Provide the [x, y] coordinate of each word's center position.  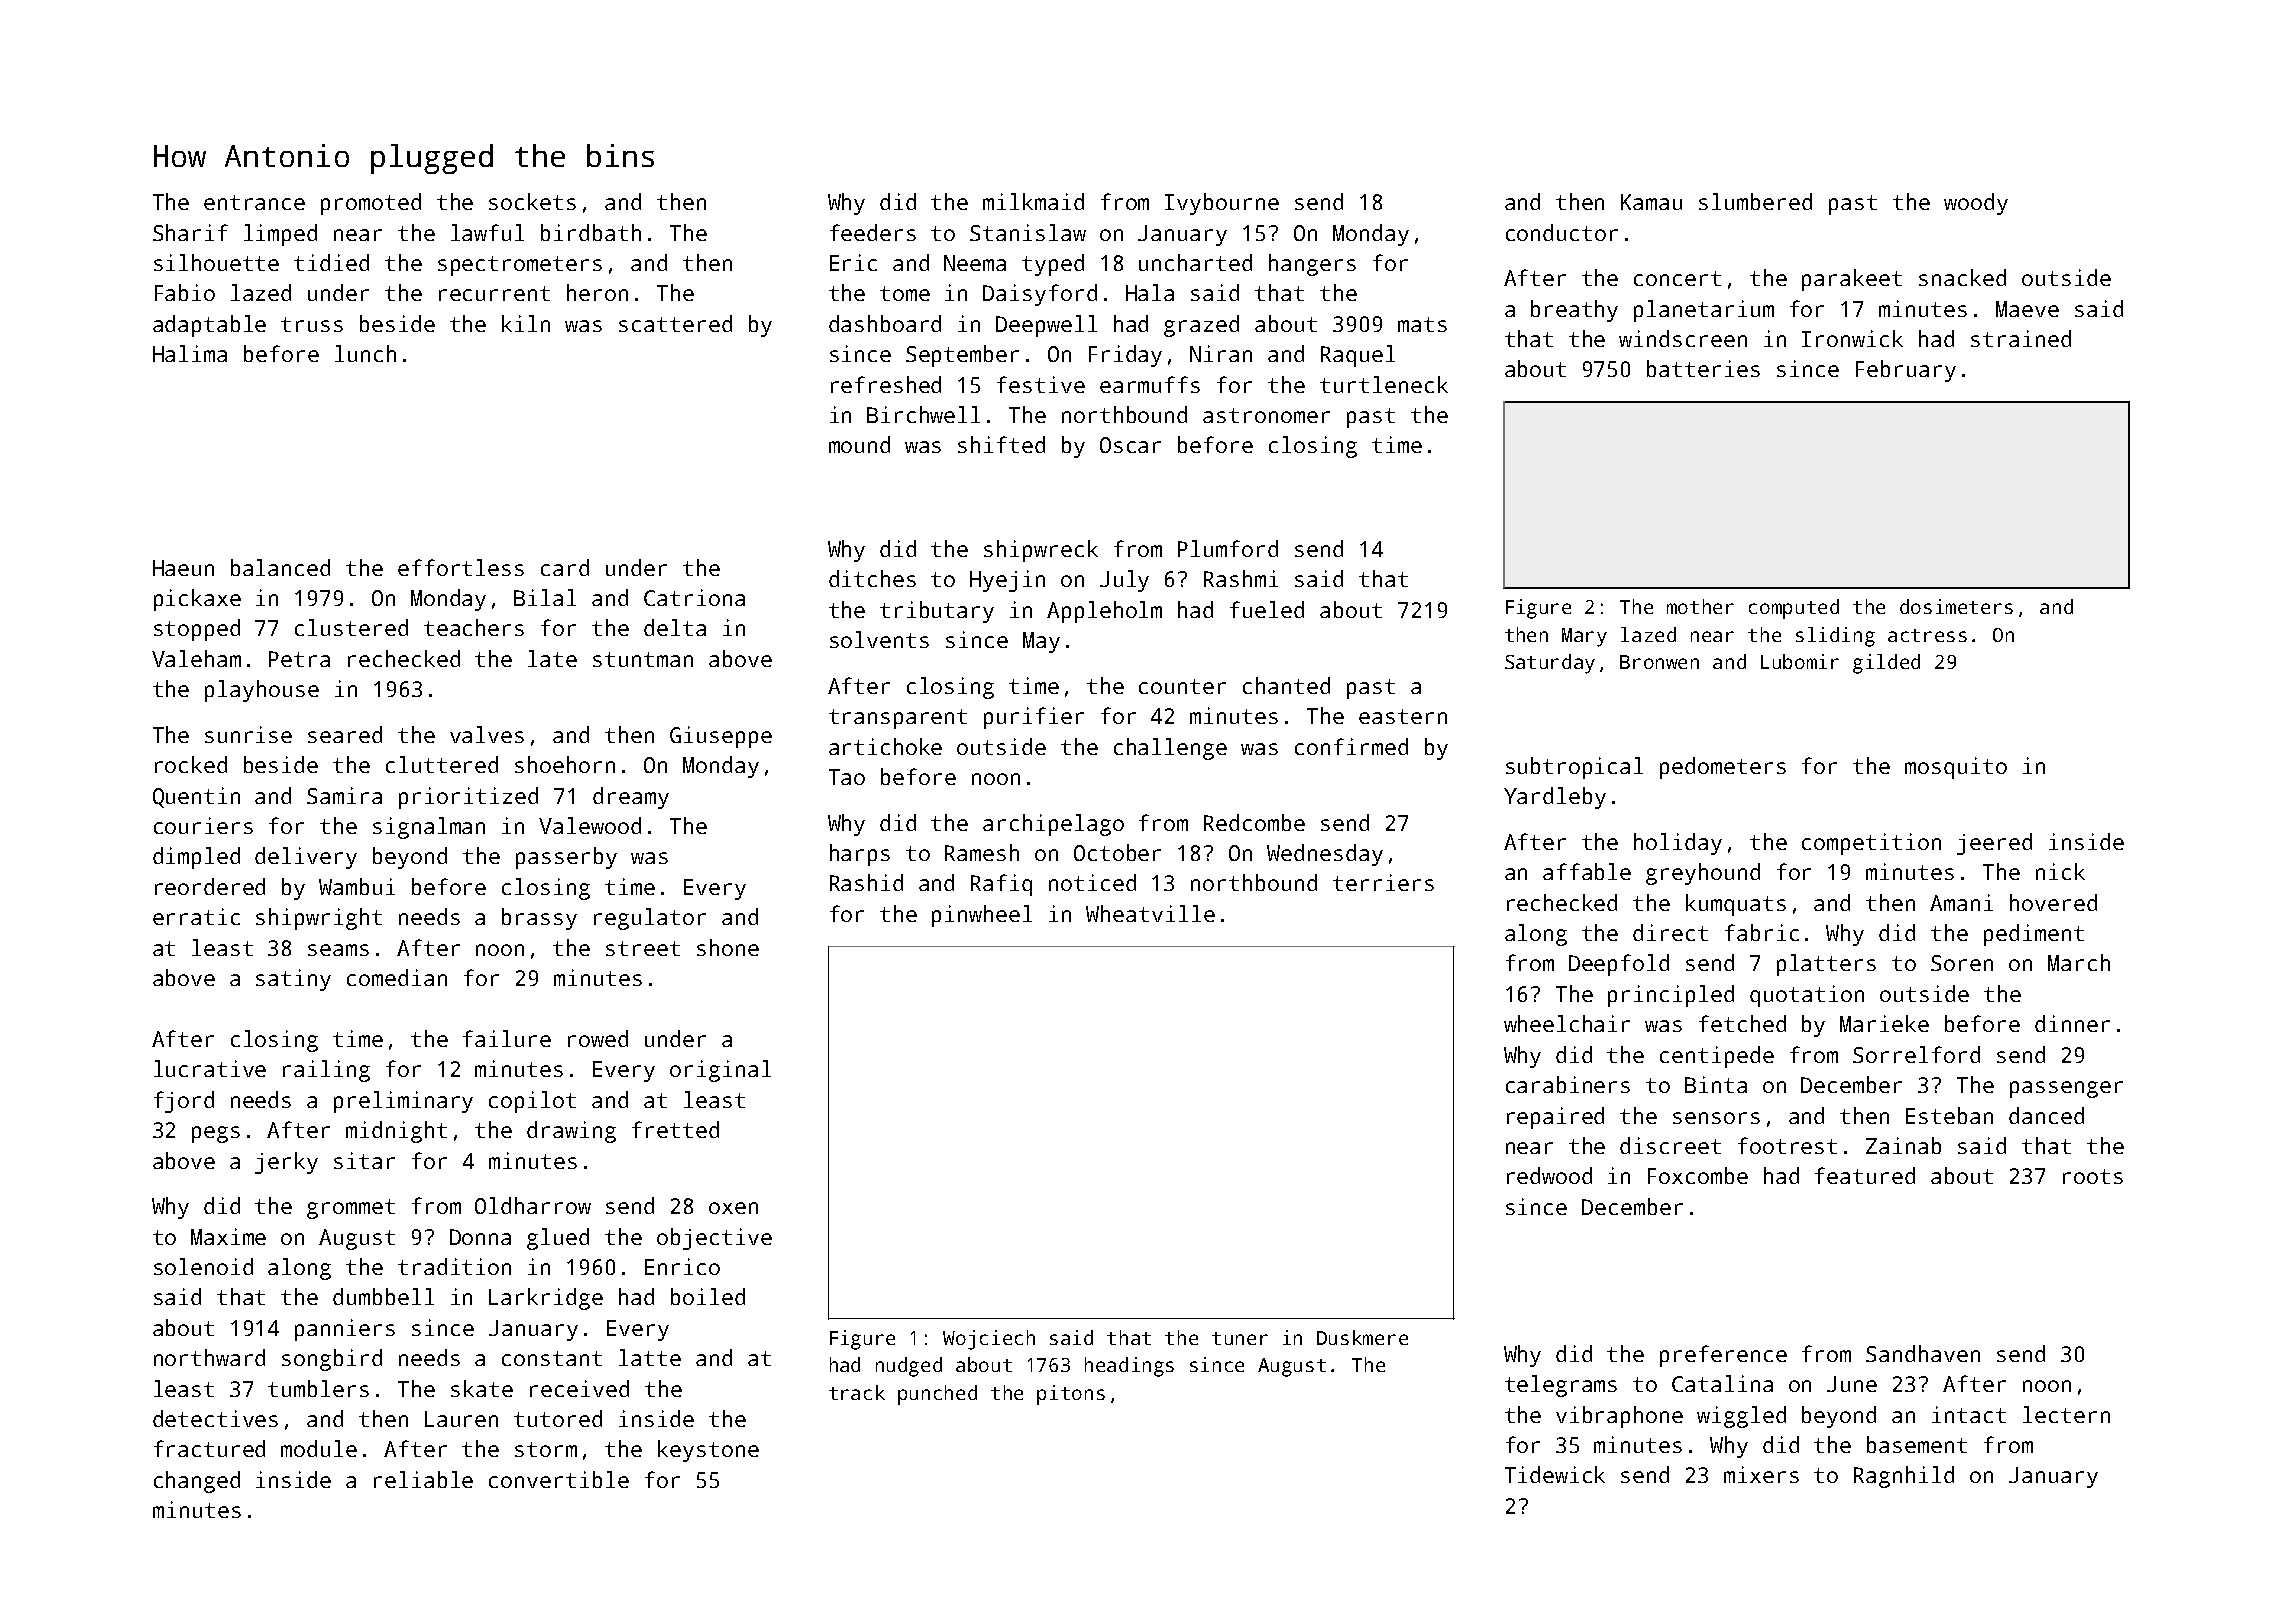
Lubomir [1800, 661]
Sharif [190, 232]
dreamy [631, 798]
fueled [1267, 609]
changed [197, 1482]
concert [1677, 278]
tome [905, 293]
